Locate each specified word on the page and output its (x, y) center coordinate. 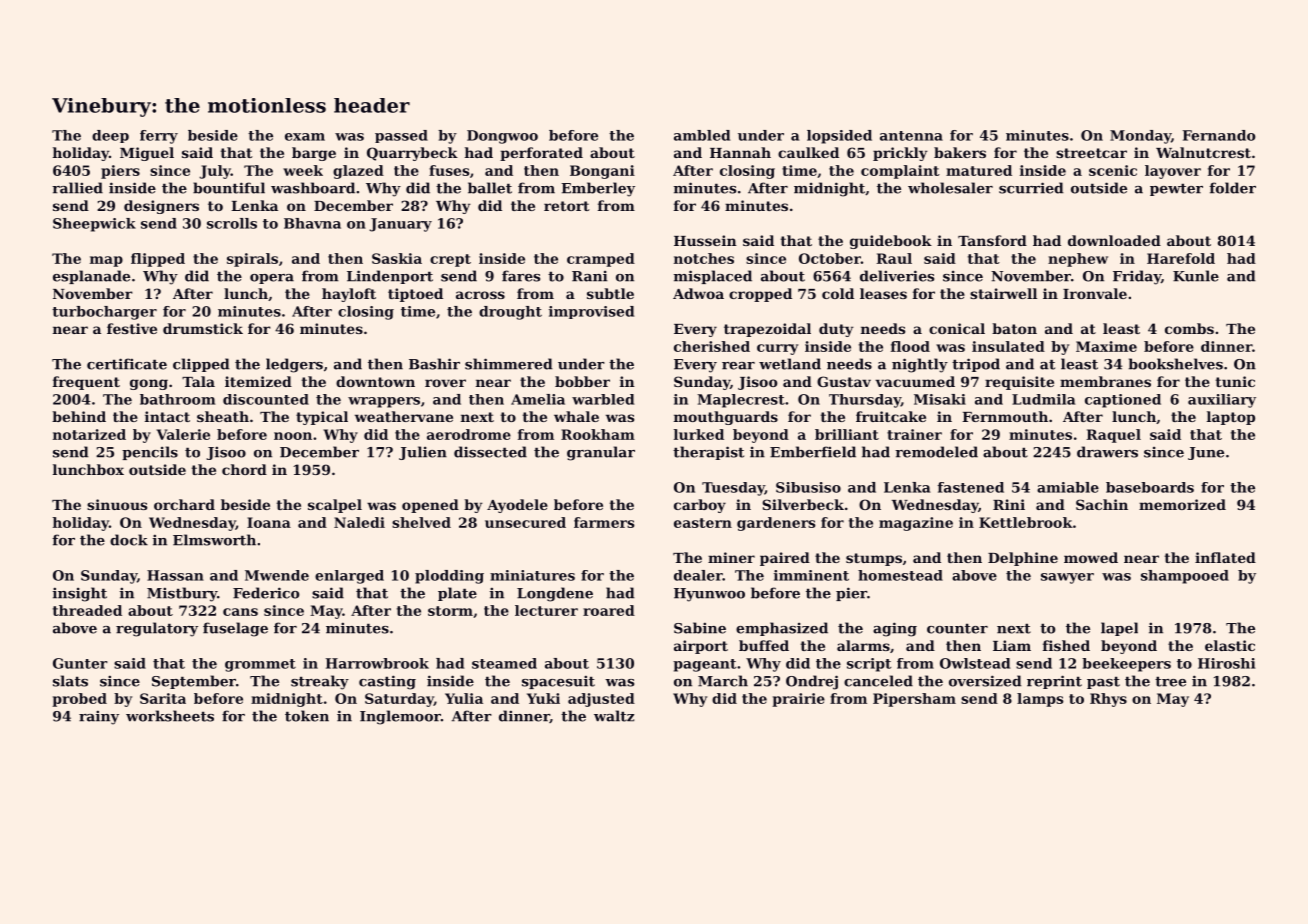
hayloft (349, 295)
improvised (591, 312)
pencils (150, 453)
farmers (604, 522)
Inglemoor (400, 717)
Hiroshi (1226, 663)
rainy (99, 717)
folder (1232, 188)
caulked (808, 152)
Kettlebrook (1026, 522)
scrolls (232, 223)
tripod (976, 365)
